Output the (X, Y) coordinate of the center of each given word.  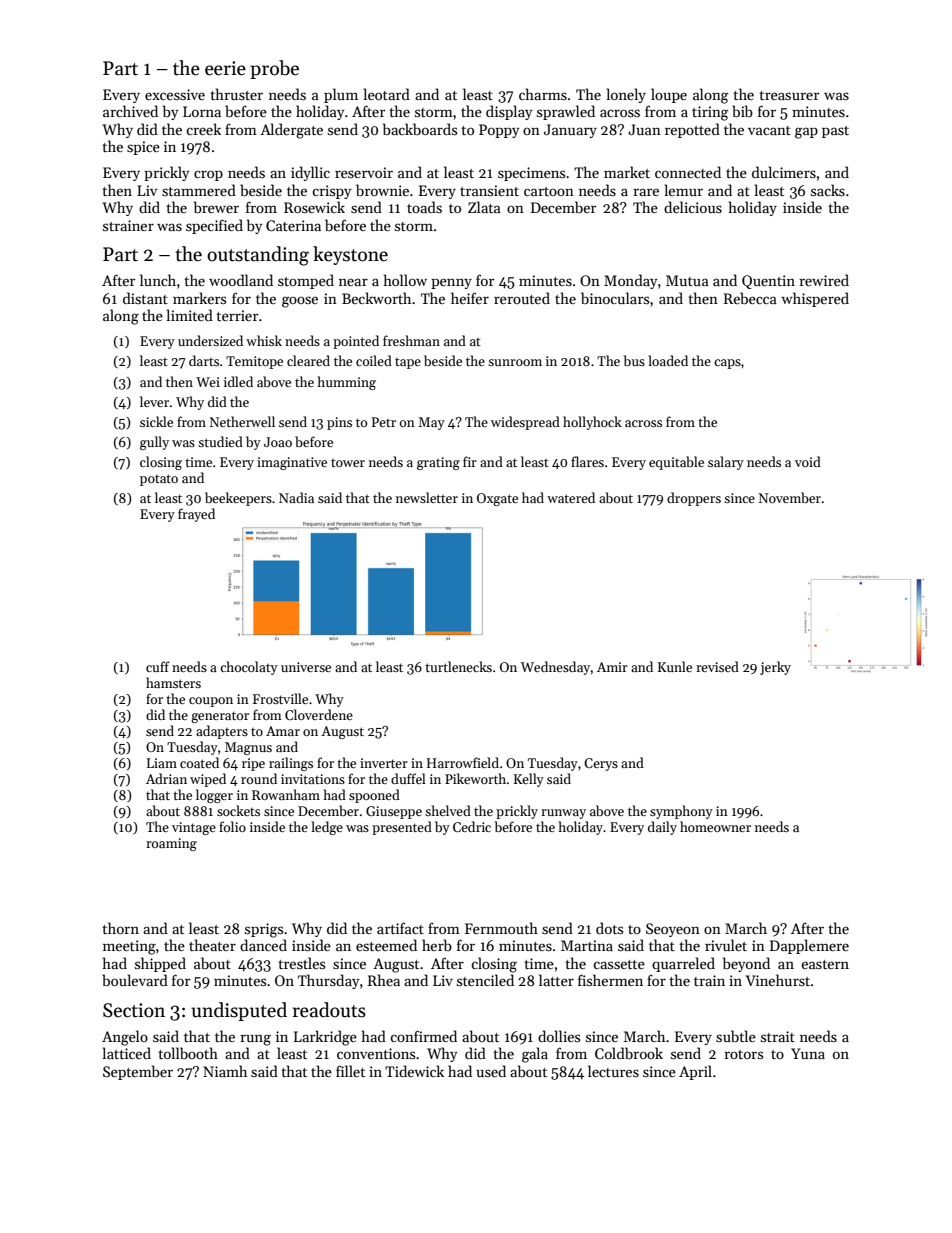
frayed (196, 515)
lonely (626, 95)
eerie (225, 68)
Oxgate (497, 499)
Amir (612, 667)
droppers (694, 499)
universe (306, 667)
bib (742, 111)
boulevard (135, 980)
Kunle (675, 666)
